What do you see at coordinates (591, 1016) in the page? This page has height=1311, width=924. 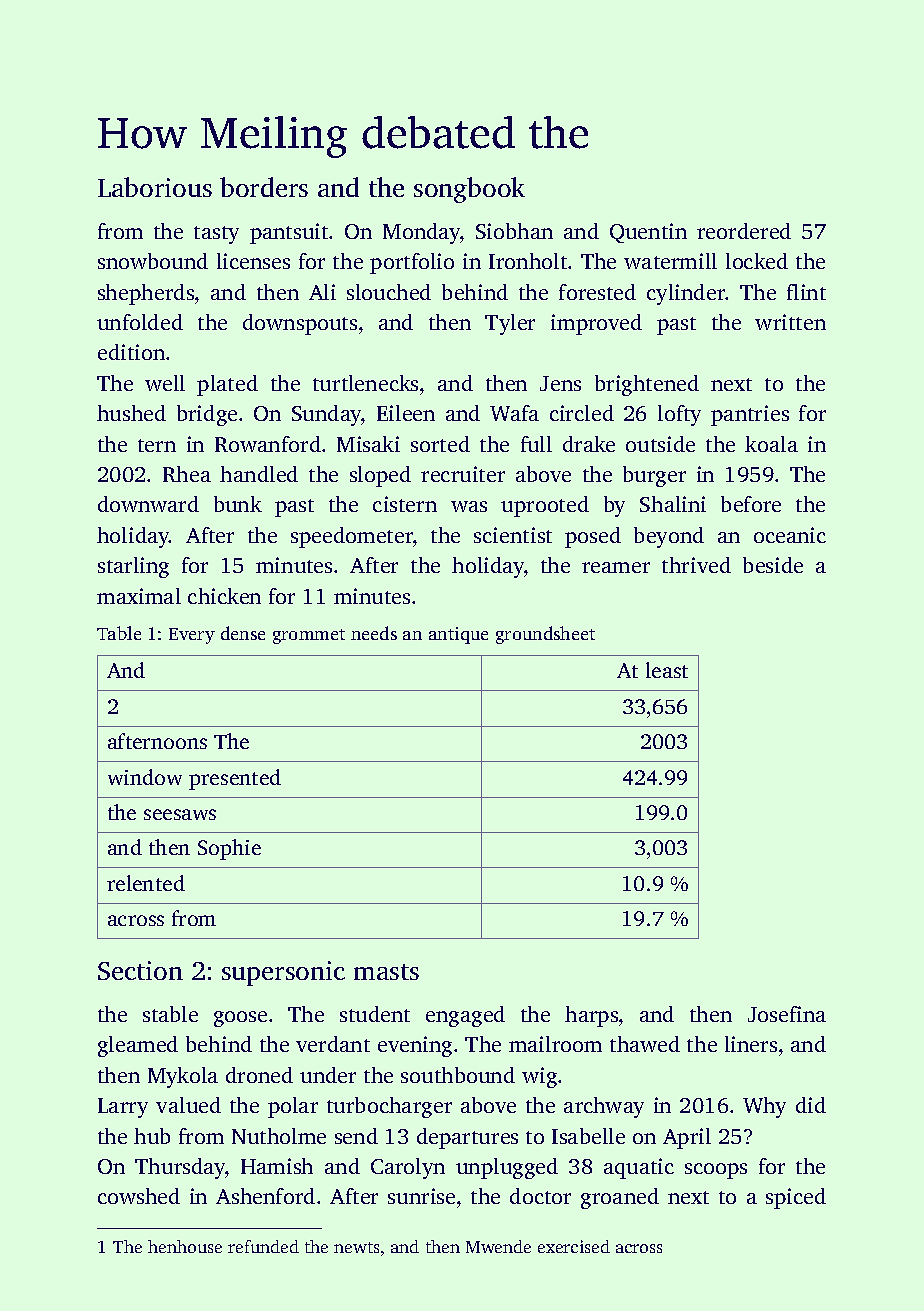 I see `harps` at bounding box center [591, 1016].
